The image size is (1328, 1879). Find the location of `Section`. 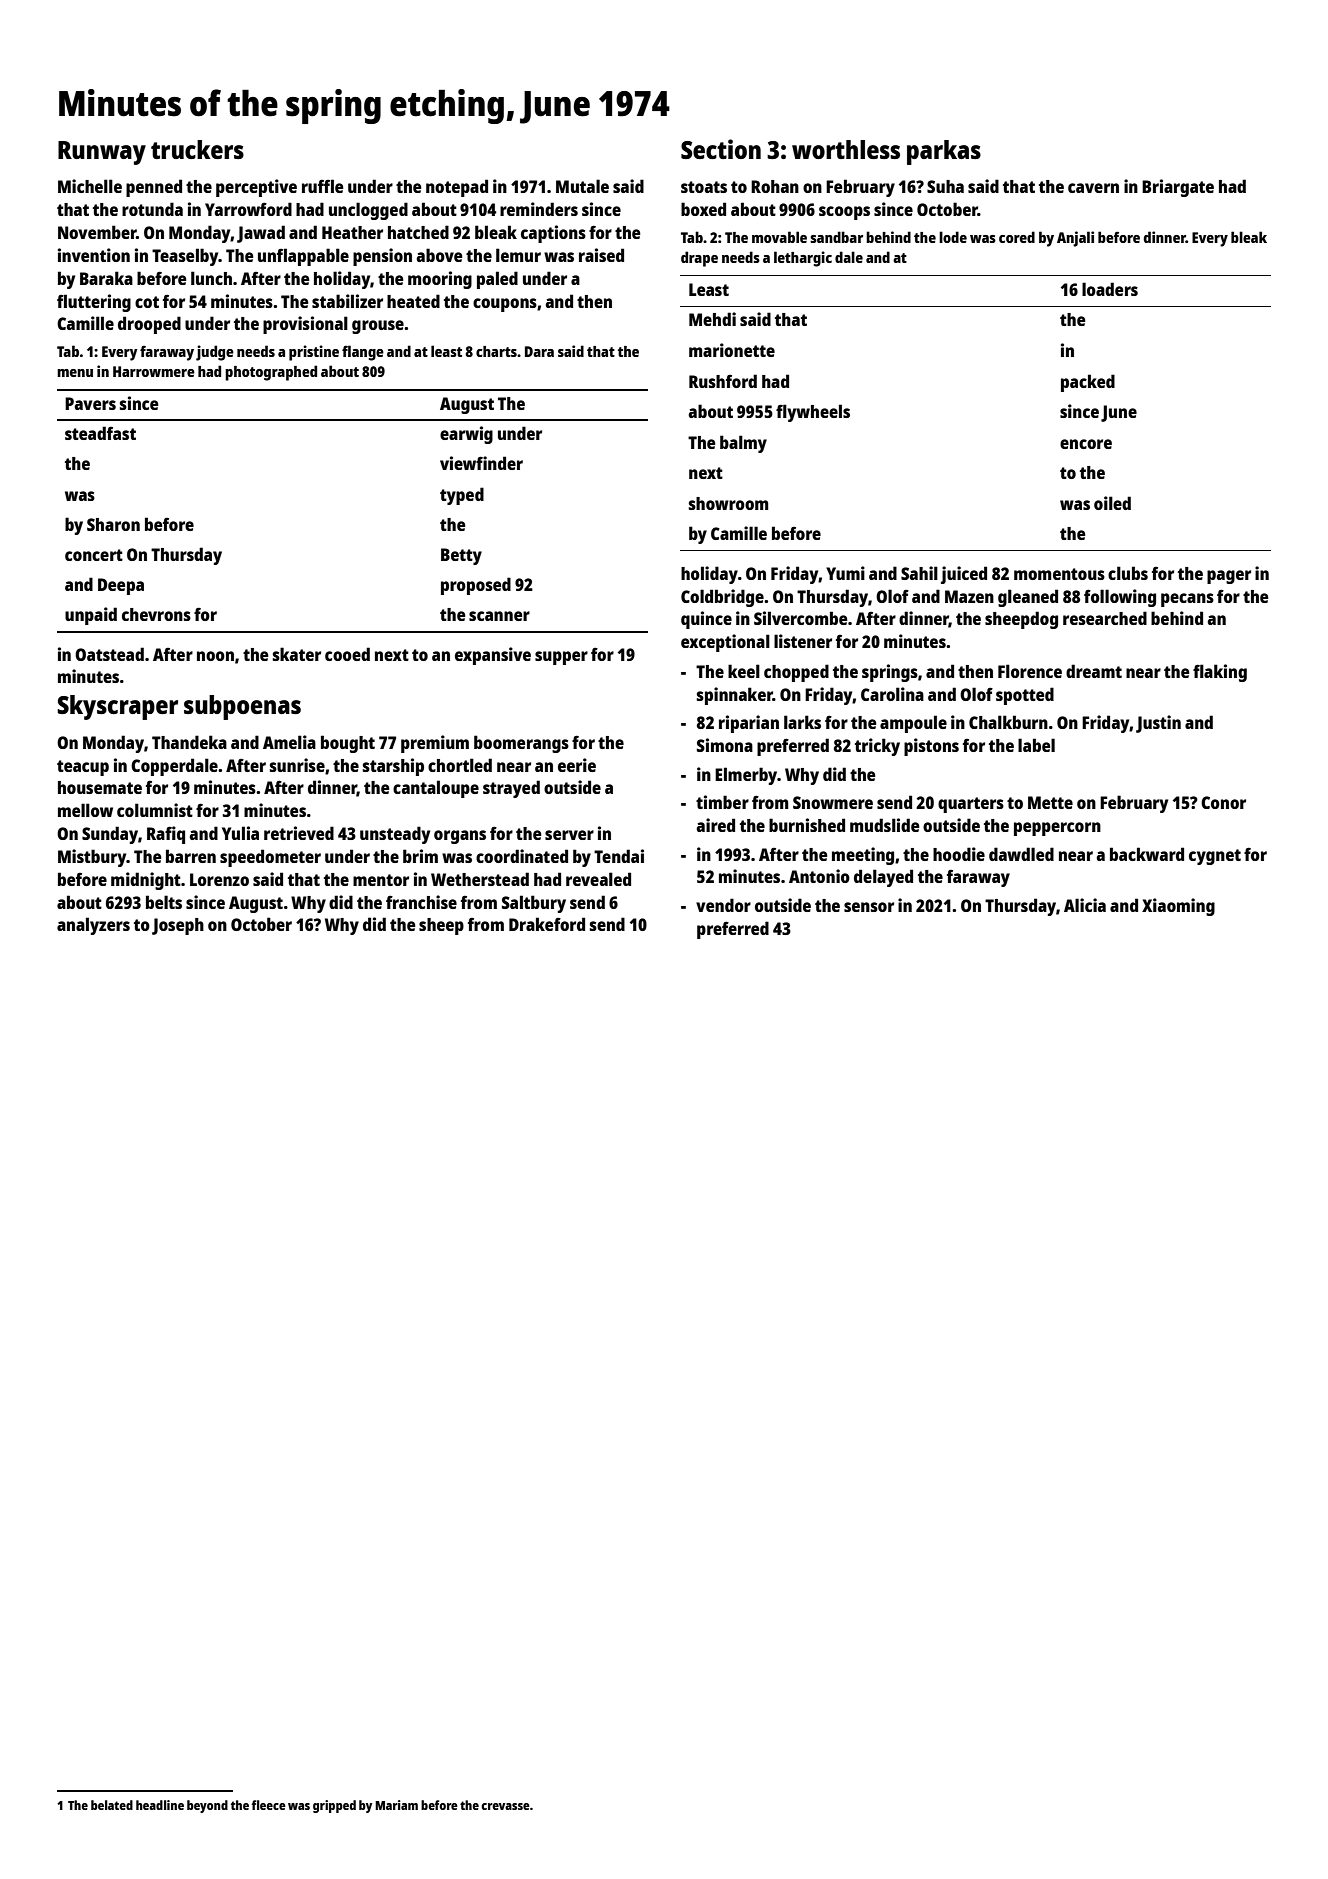

Section is located at coordinates (721, 149).
